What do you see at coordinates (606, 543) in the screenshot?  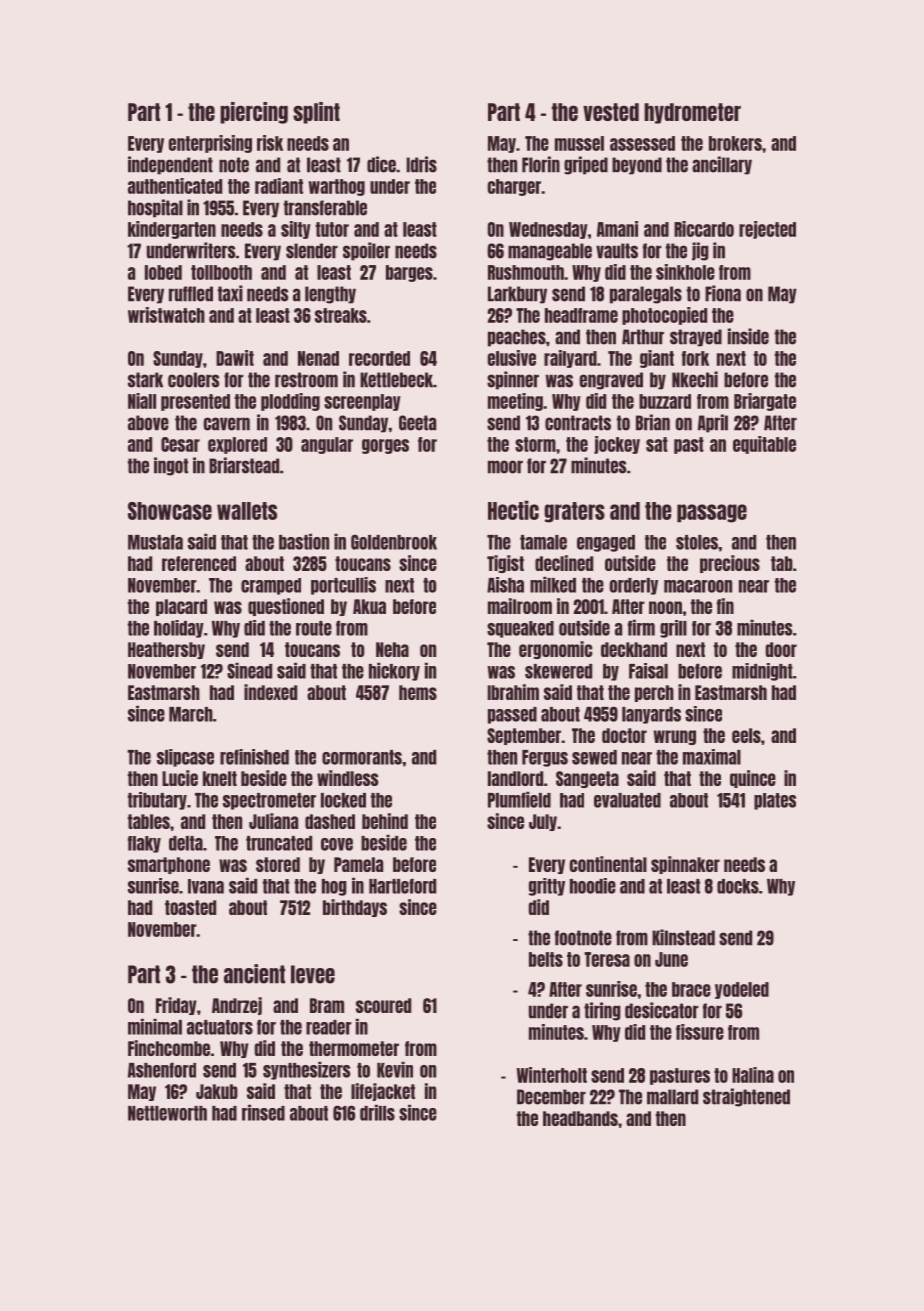 I see `engaged` at bounding box center [606, 543].
